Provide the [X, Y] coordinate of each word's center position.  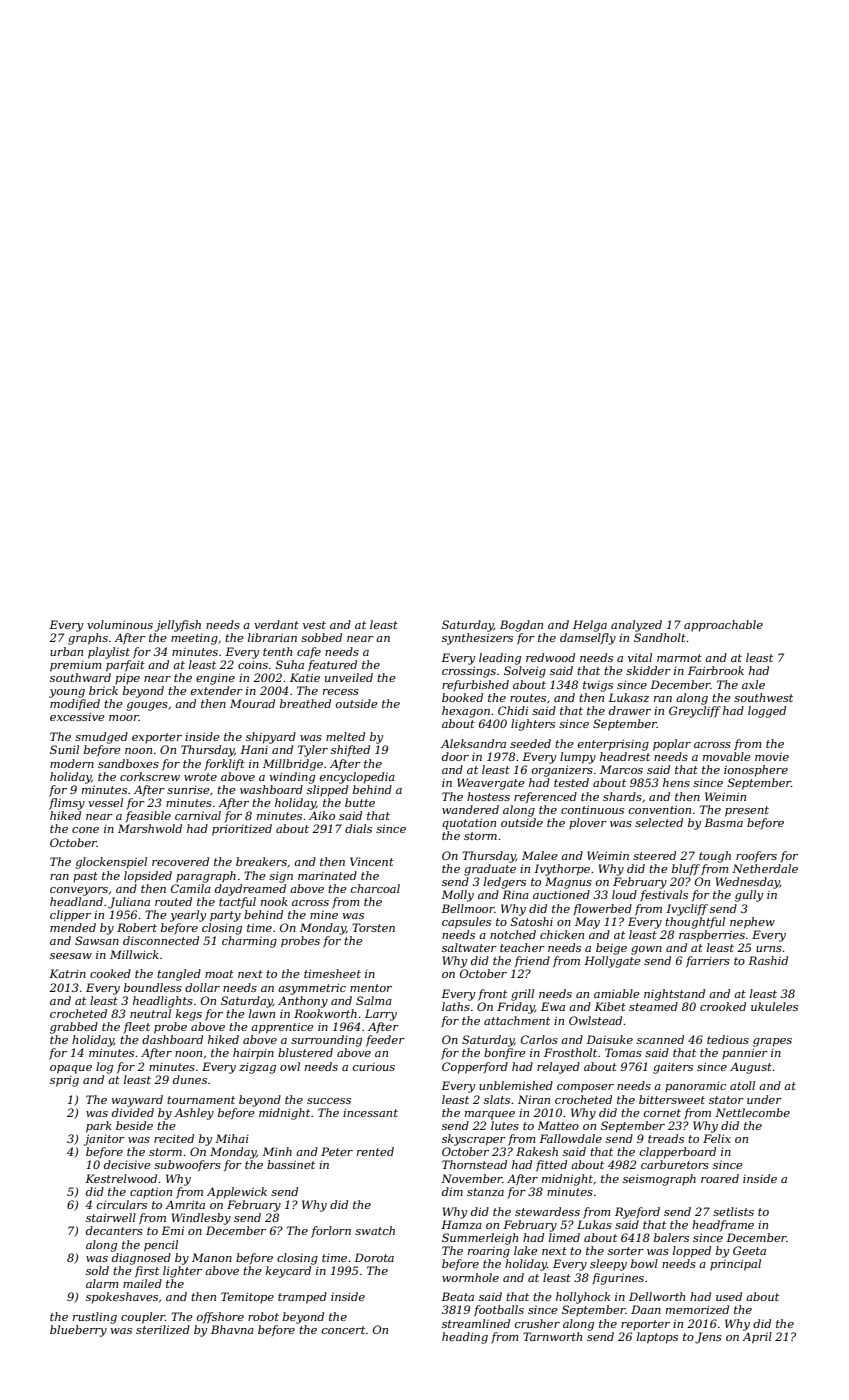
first [147, 1272]
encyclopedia [357, 778]
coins [253, 665]
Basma [723, 822]
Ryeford [637, 1213]
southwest [763, 697]
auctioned [561, 894]
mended [73, 927]
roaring [489, 1252]
